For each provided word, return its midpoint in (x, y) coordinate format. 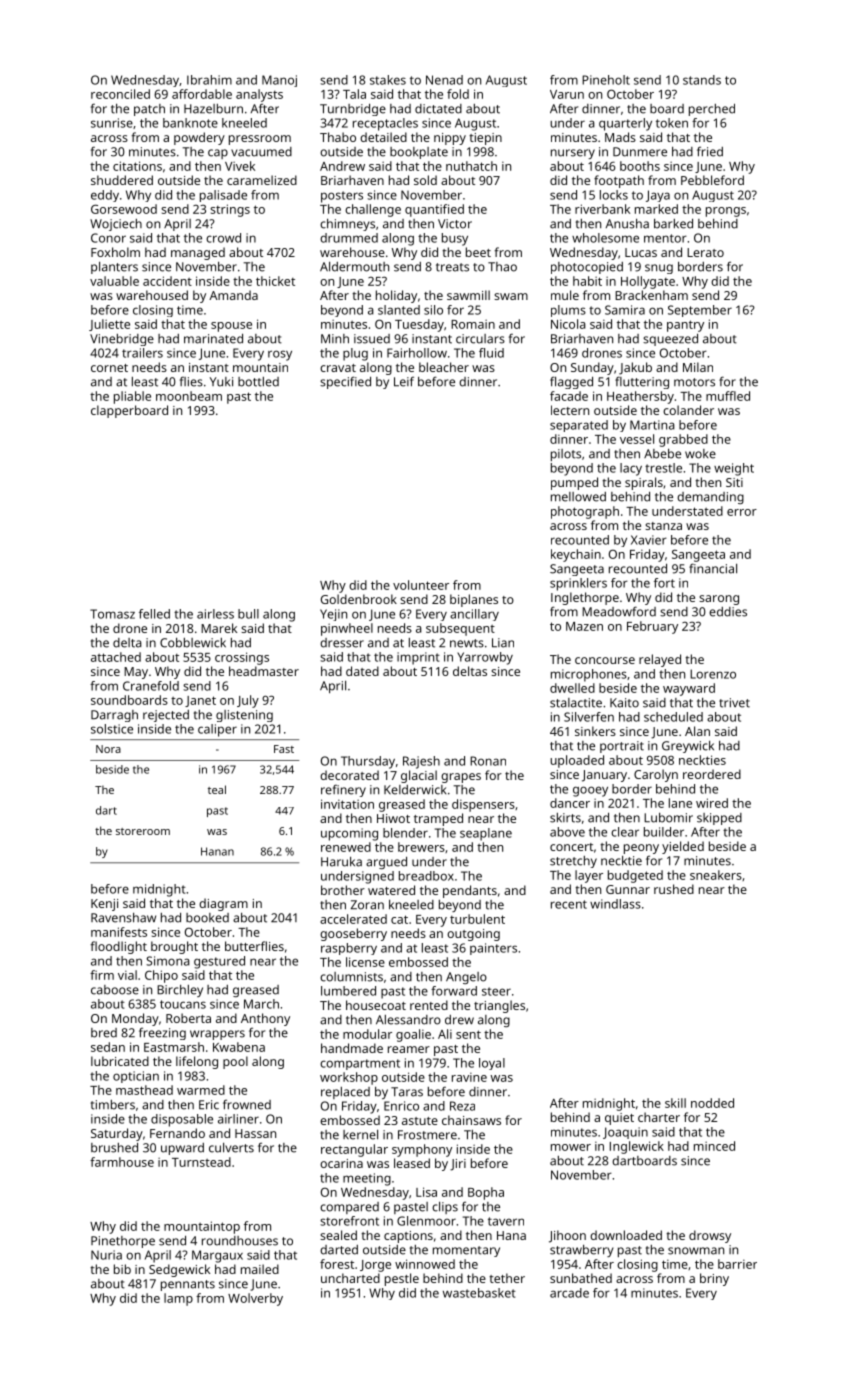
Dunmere (640, 152)
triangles (499, 1006)
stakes (388, 80)
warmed (201, 1090)
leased (412, 1163)
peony (641, 849)
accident (167, 281)
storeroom (143, 831)
